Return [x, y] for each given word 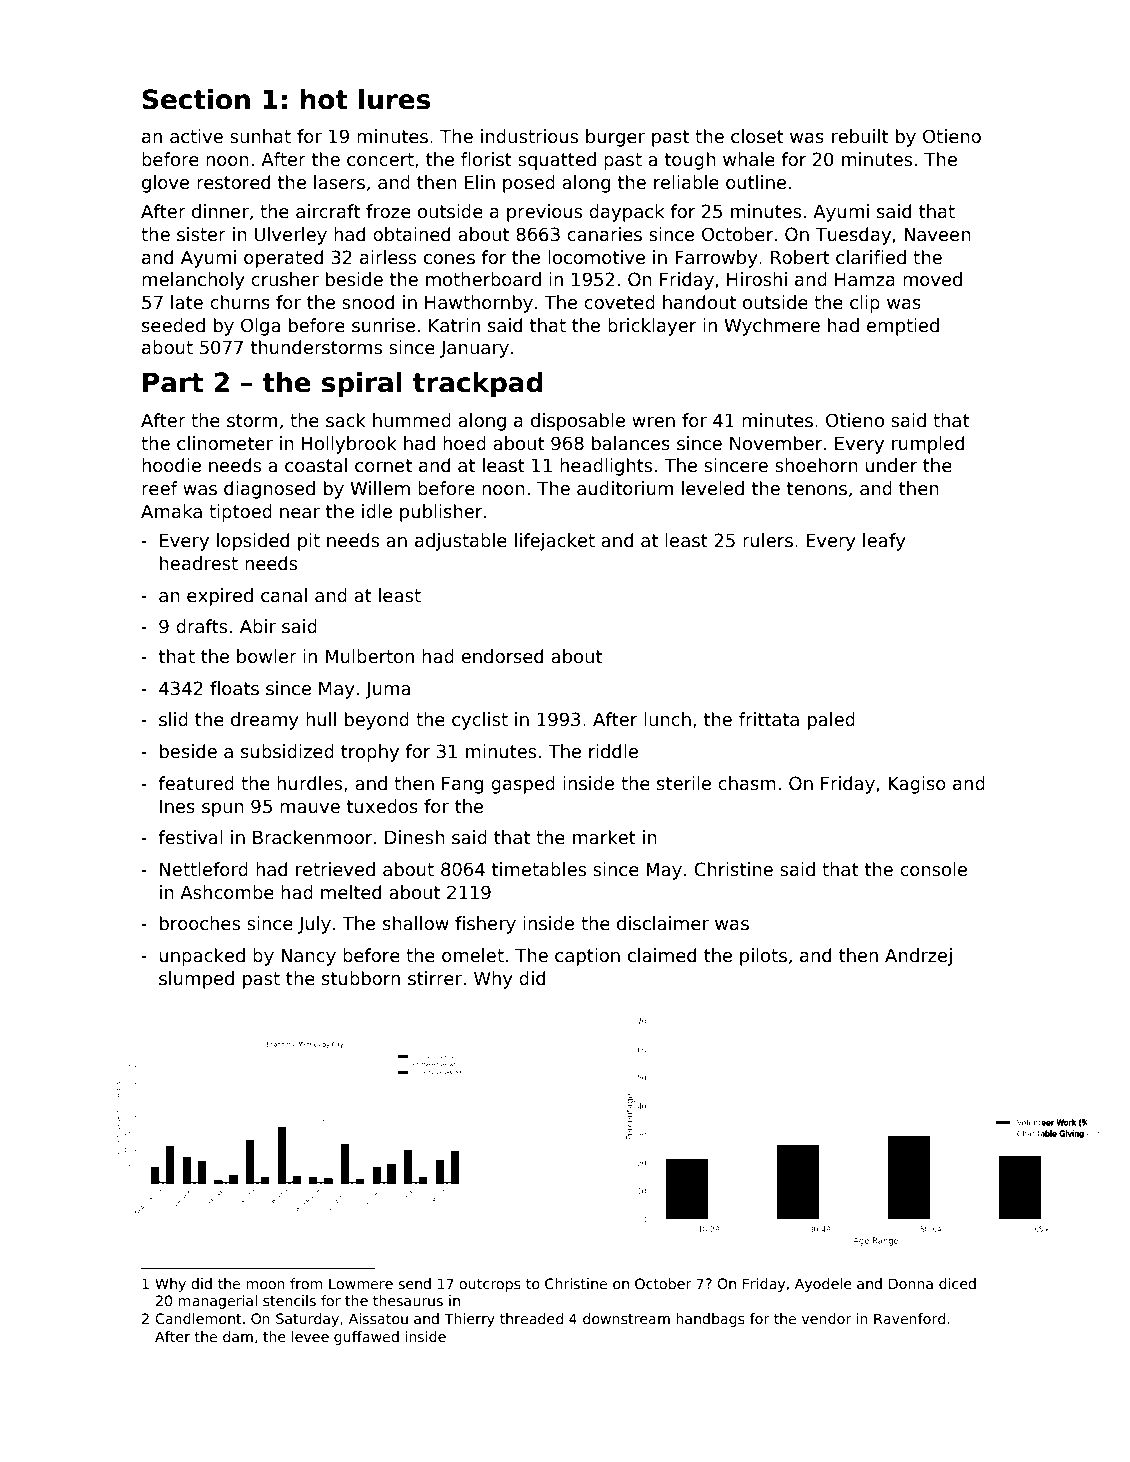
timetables [539, 869]
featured [196, 783]
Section [196, 99]
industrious [529, 136]
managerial [218, 1302]
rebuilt [860, 136]
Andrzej [918, 957]
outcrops [490, 1285]
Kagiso [917, 785]
